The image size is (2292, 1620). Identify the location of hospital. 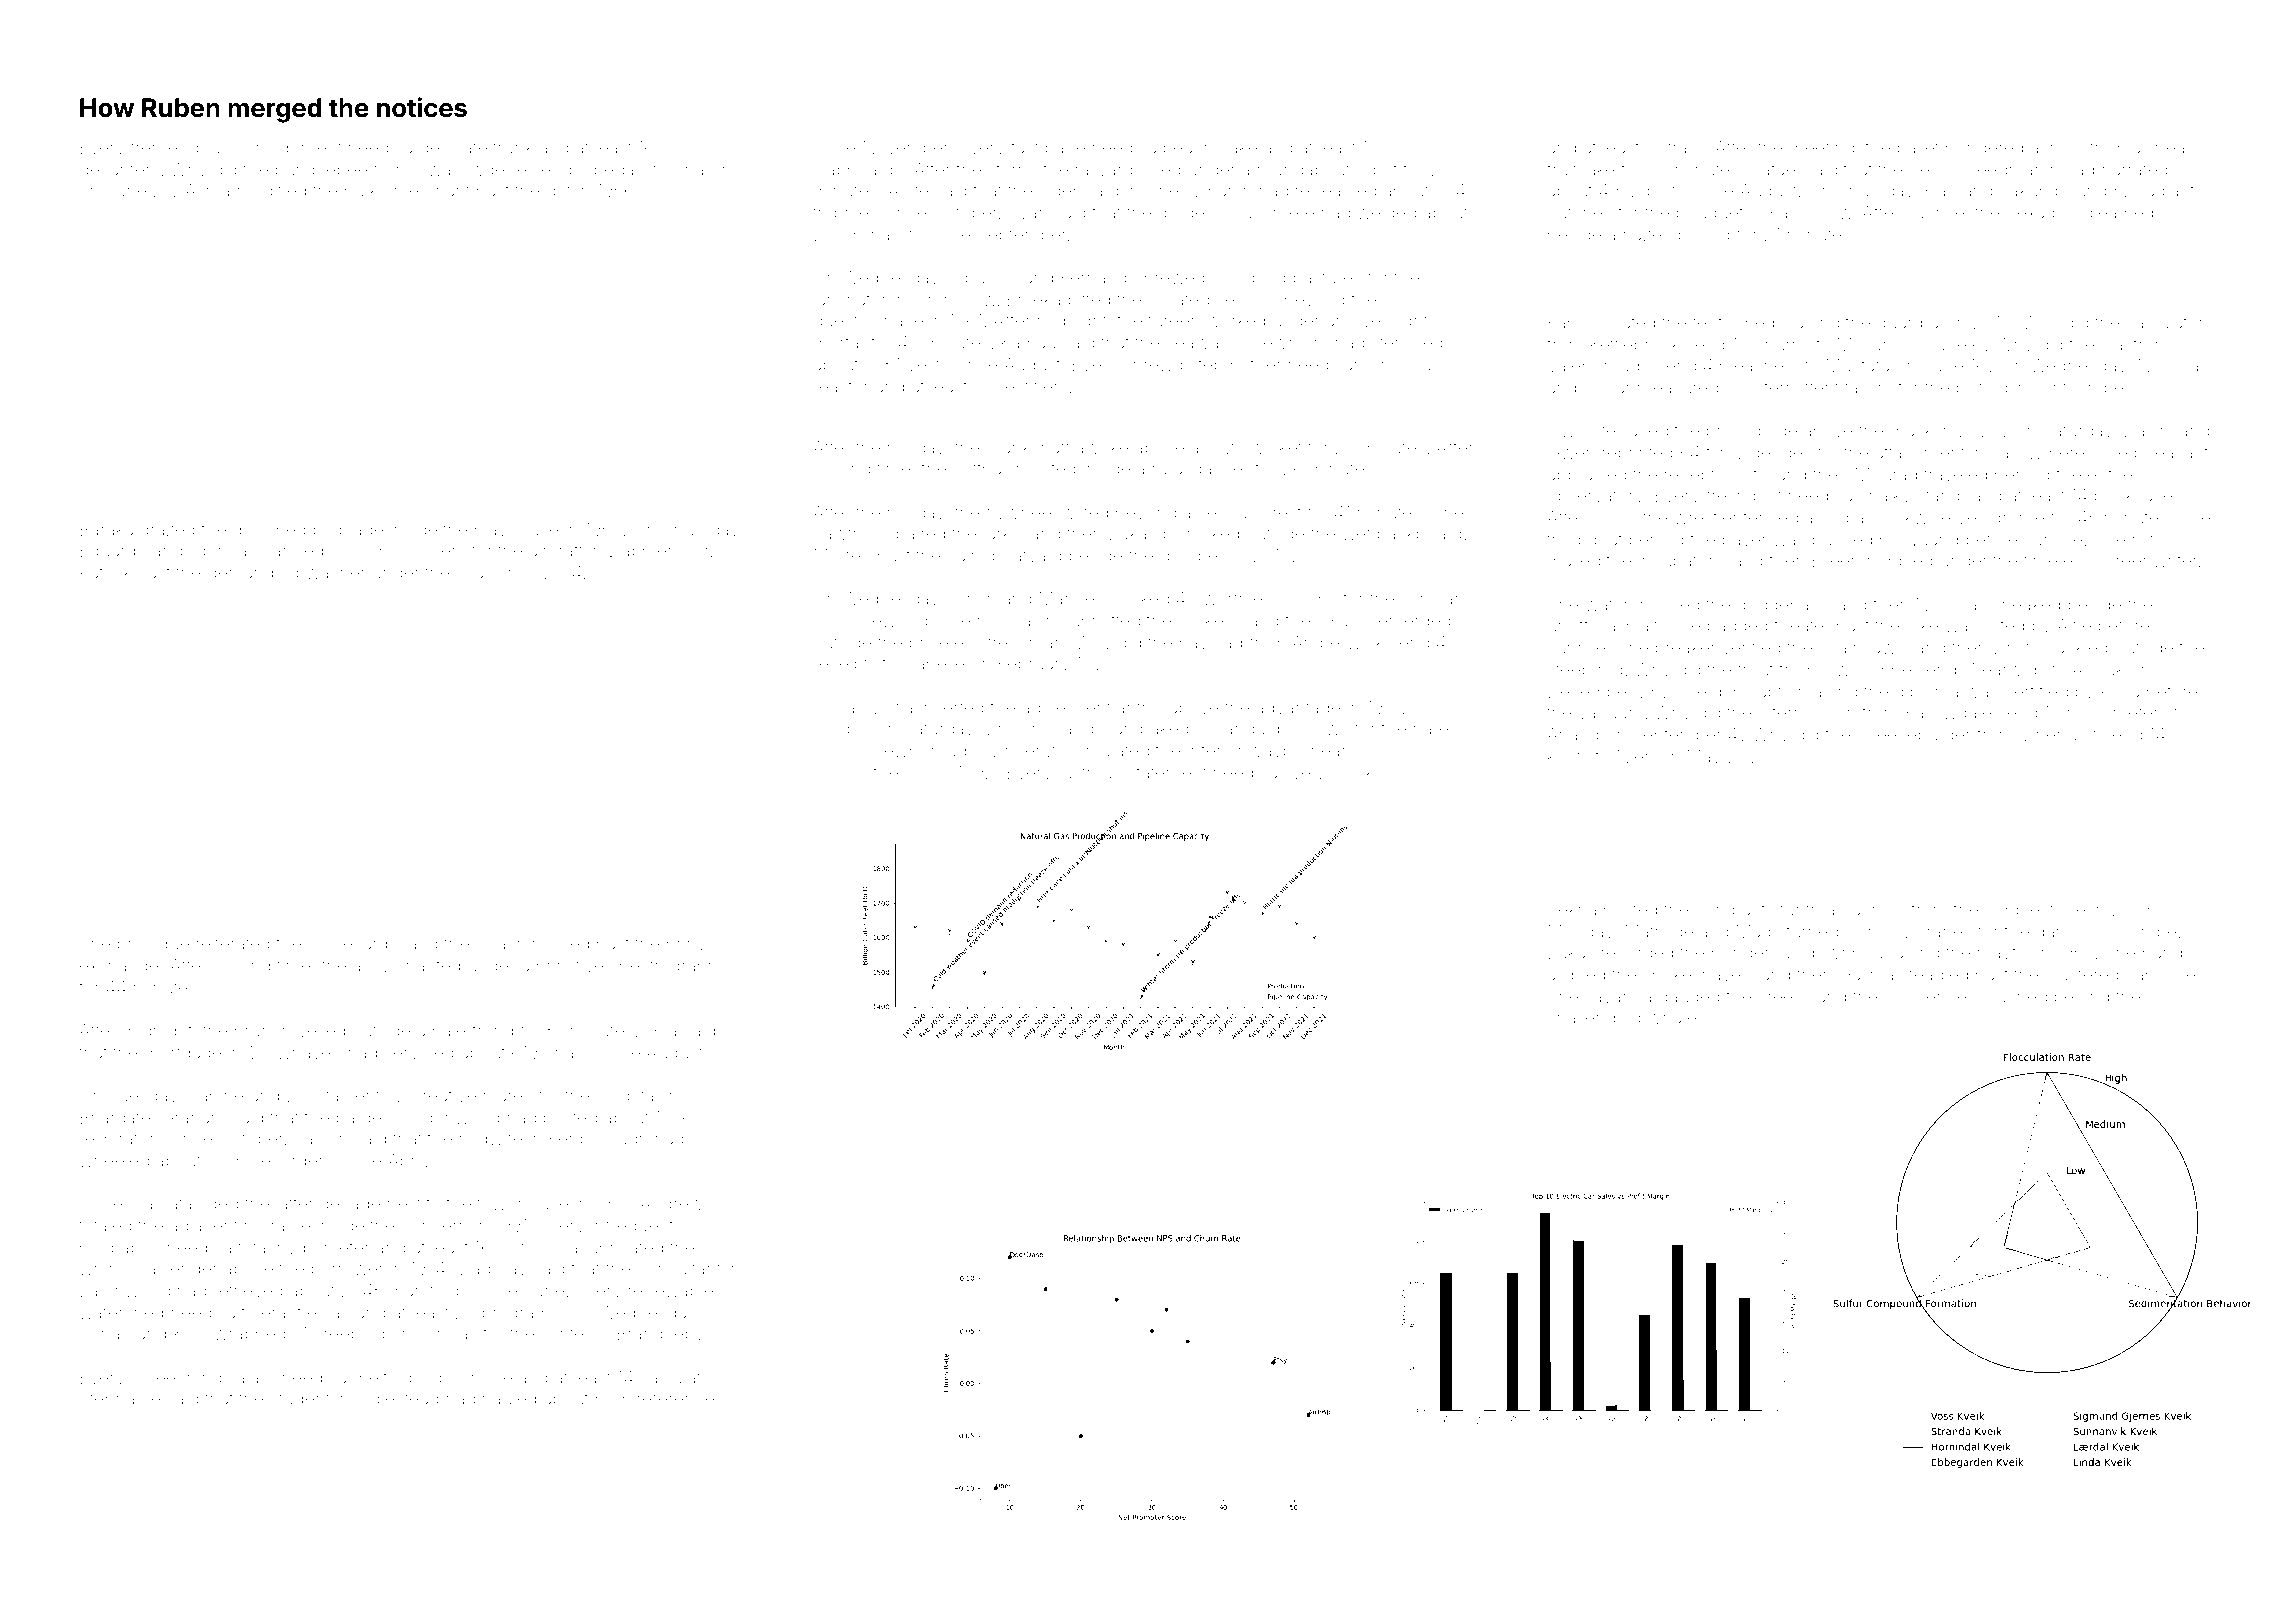
(627, 1095).
